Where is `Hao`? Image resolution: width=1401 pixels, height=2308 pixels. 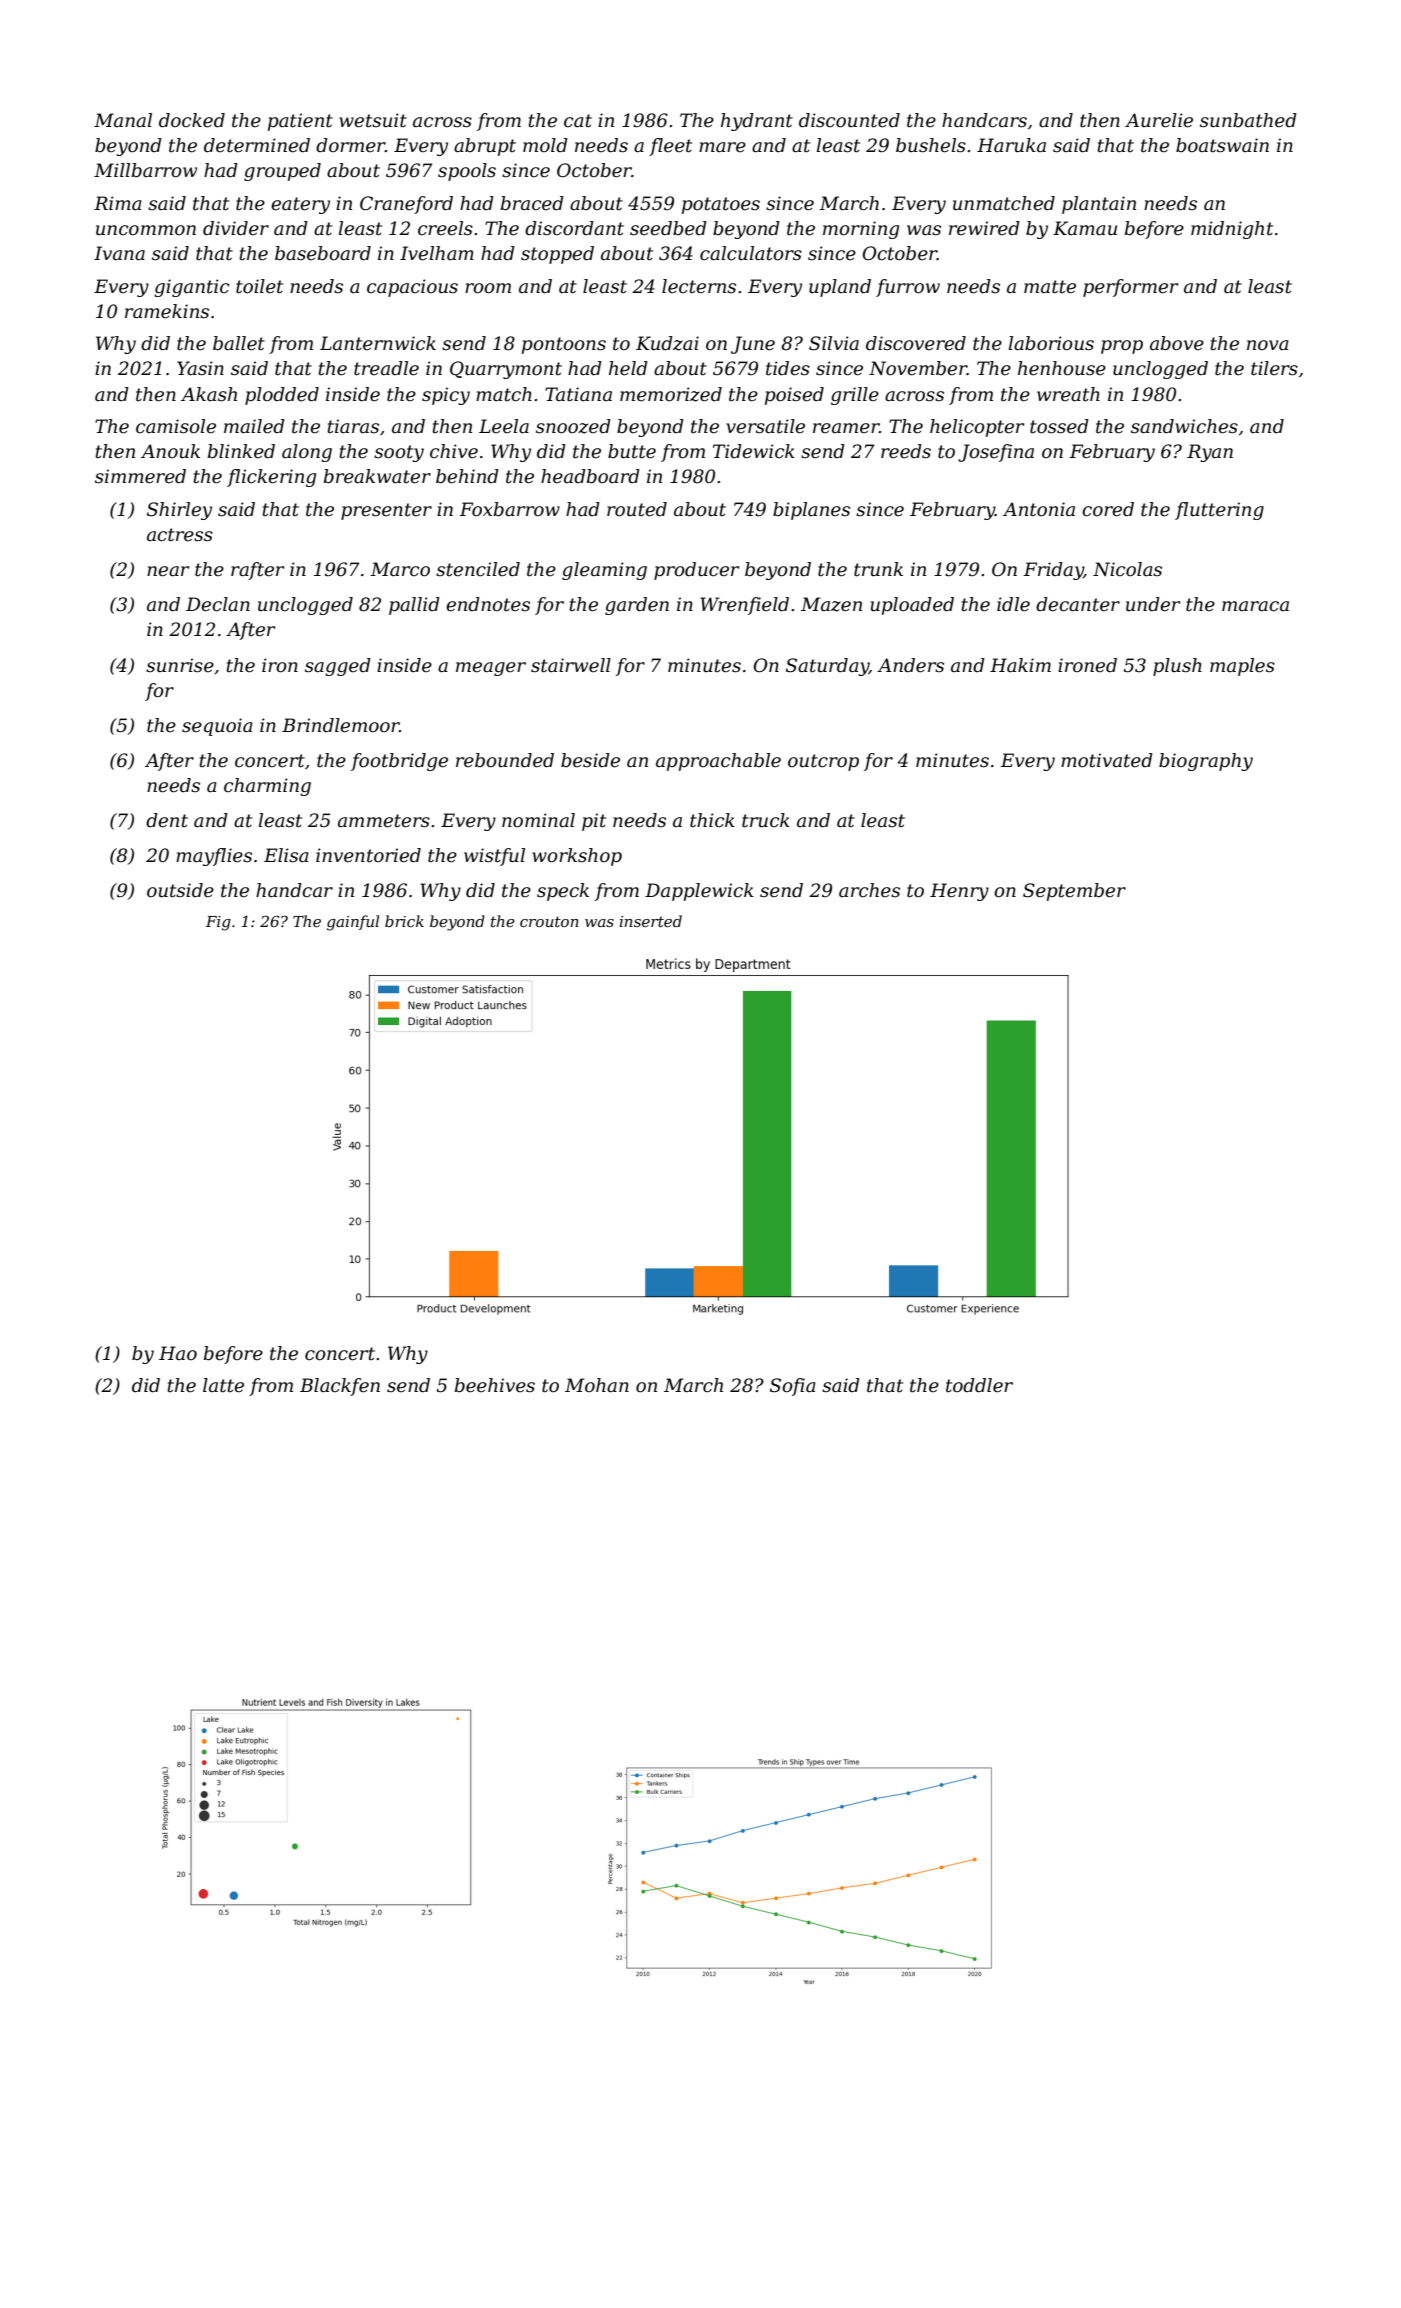 Hao is located at coordinates (178, 1353).
